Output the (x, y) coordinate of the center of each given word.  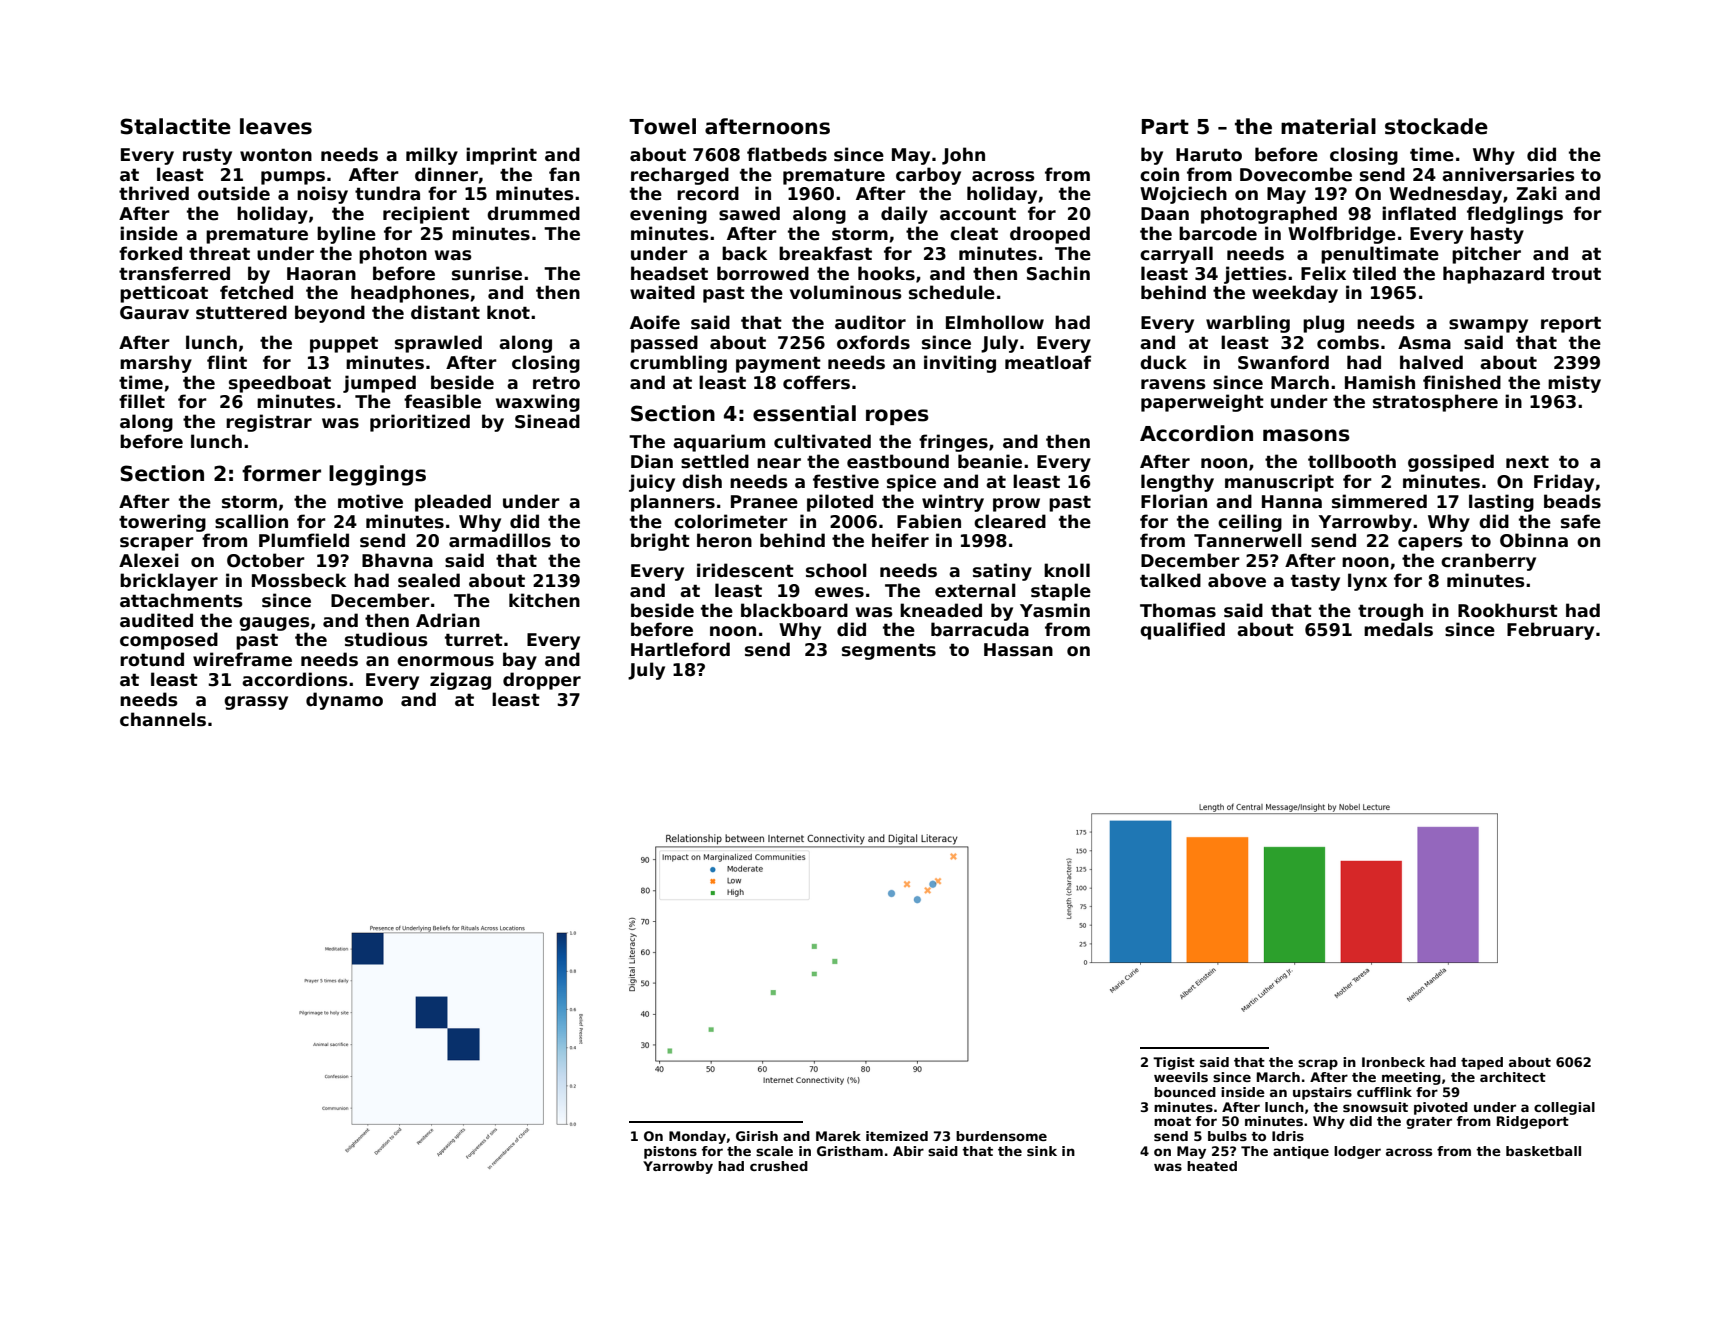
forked (150, 253)
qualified (1182, 631)
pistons (670, 1152)
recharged (680, 176)
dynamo (344, 701)
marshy (156, 364)
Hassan (1018, 650)
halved (1431, 362)
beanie (990, 461)
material (1328, 126)
